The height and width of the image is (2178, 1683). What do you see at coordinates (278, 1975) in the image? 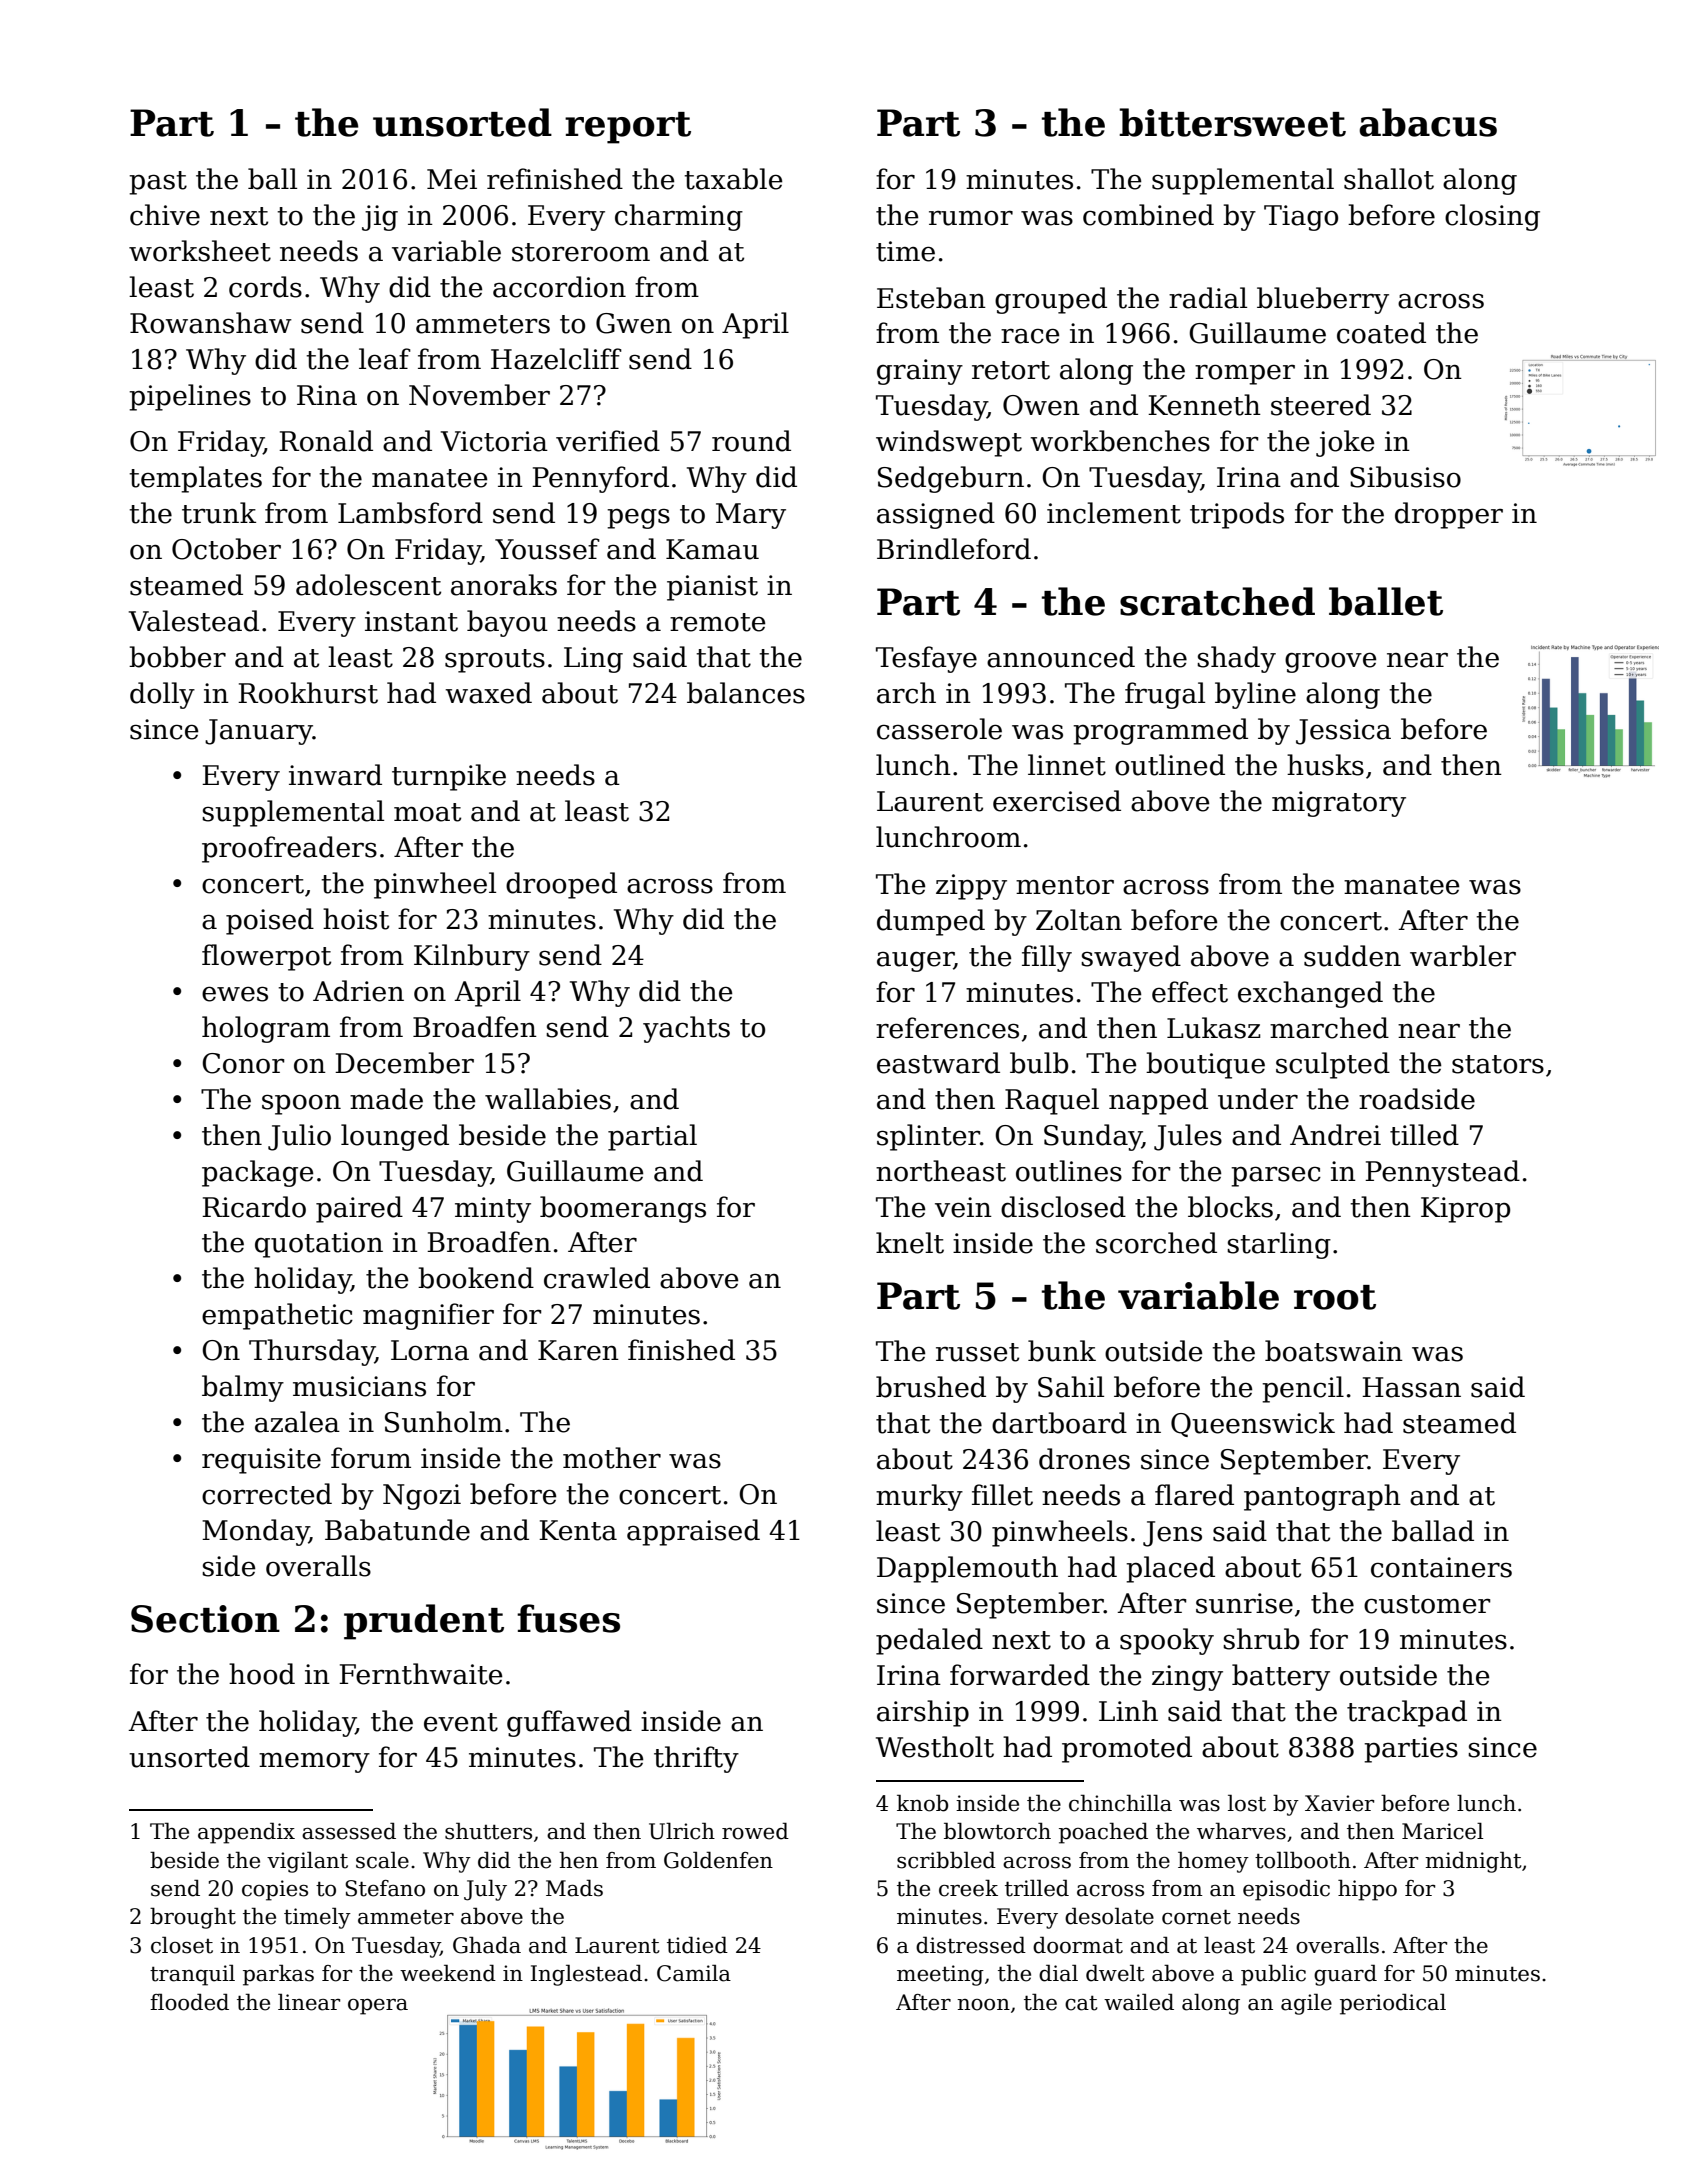
I see `parkas` at bounding box center [278, 1975].
